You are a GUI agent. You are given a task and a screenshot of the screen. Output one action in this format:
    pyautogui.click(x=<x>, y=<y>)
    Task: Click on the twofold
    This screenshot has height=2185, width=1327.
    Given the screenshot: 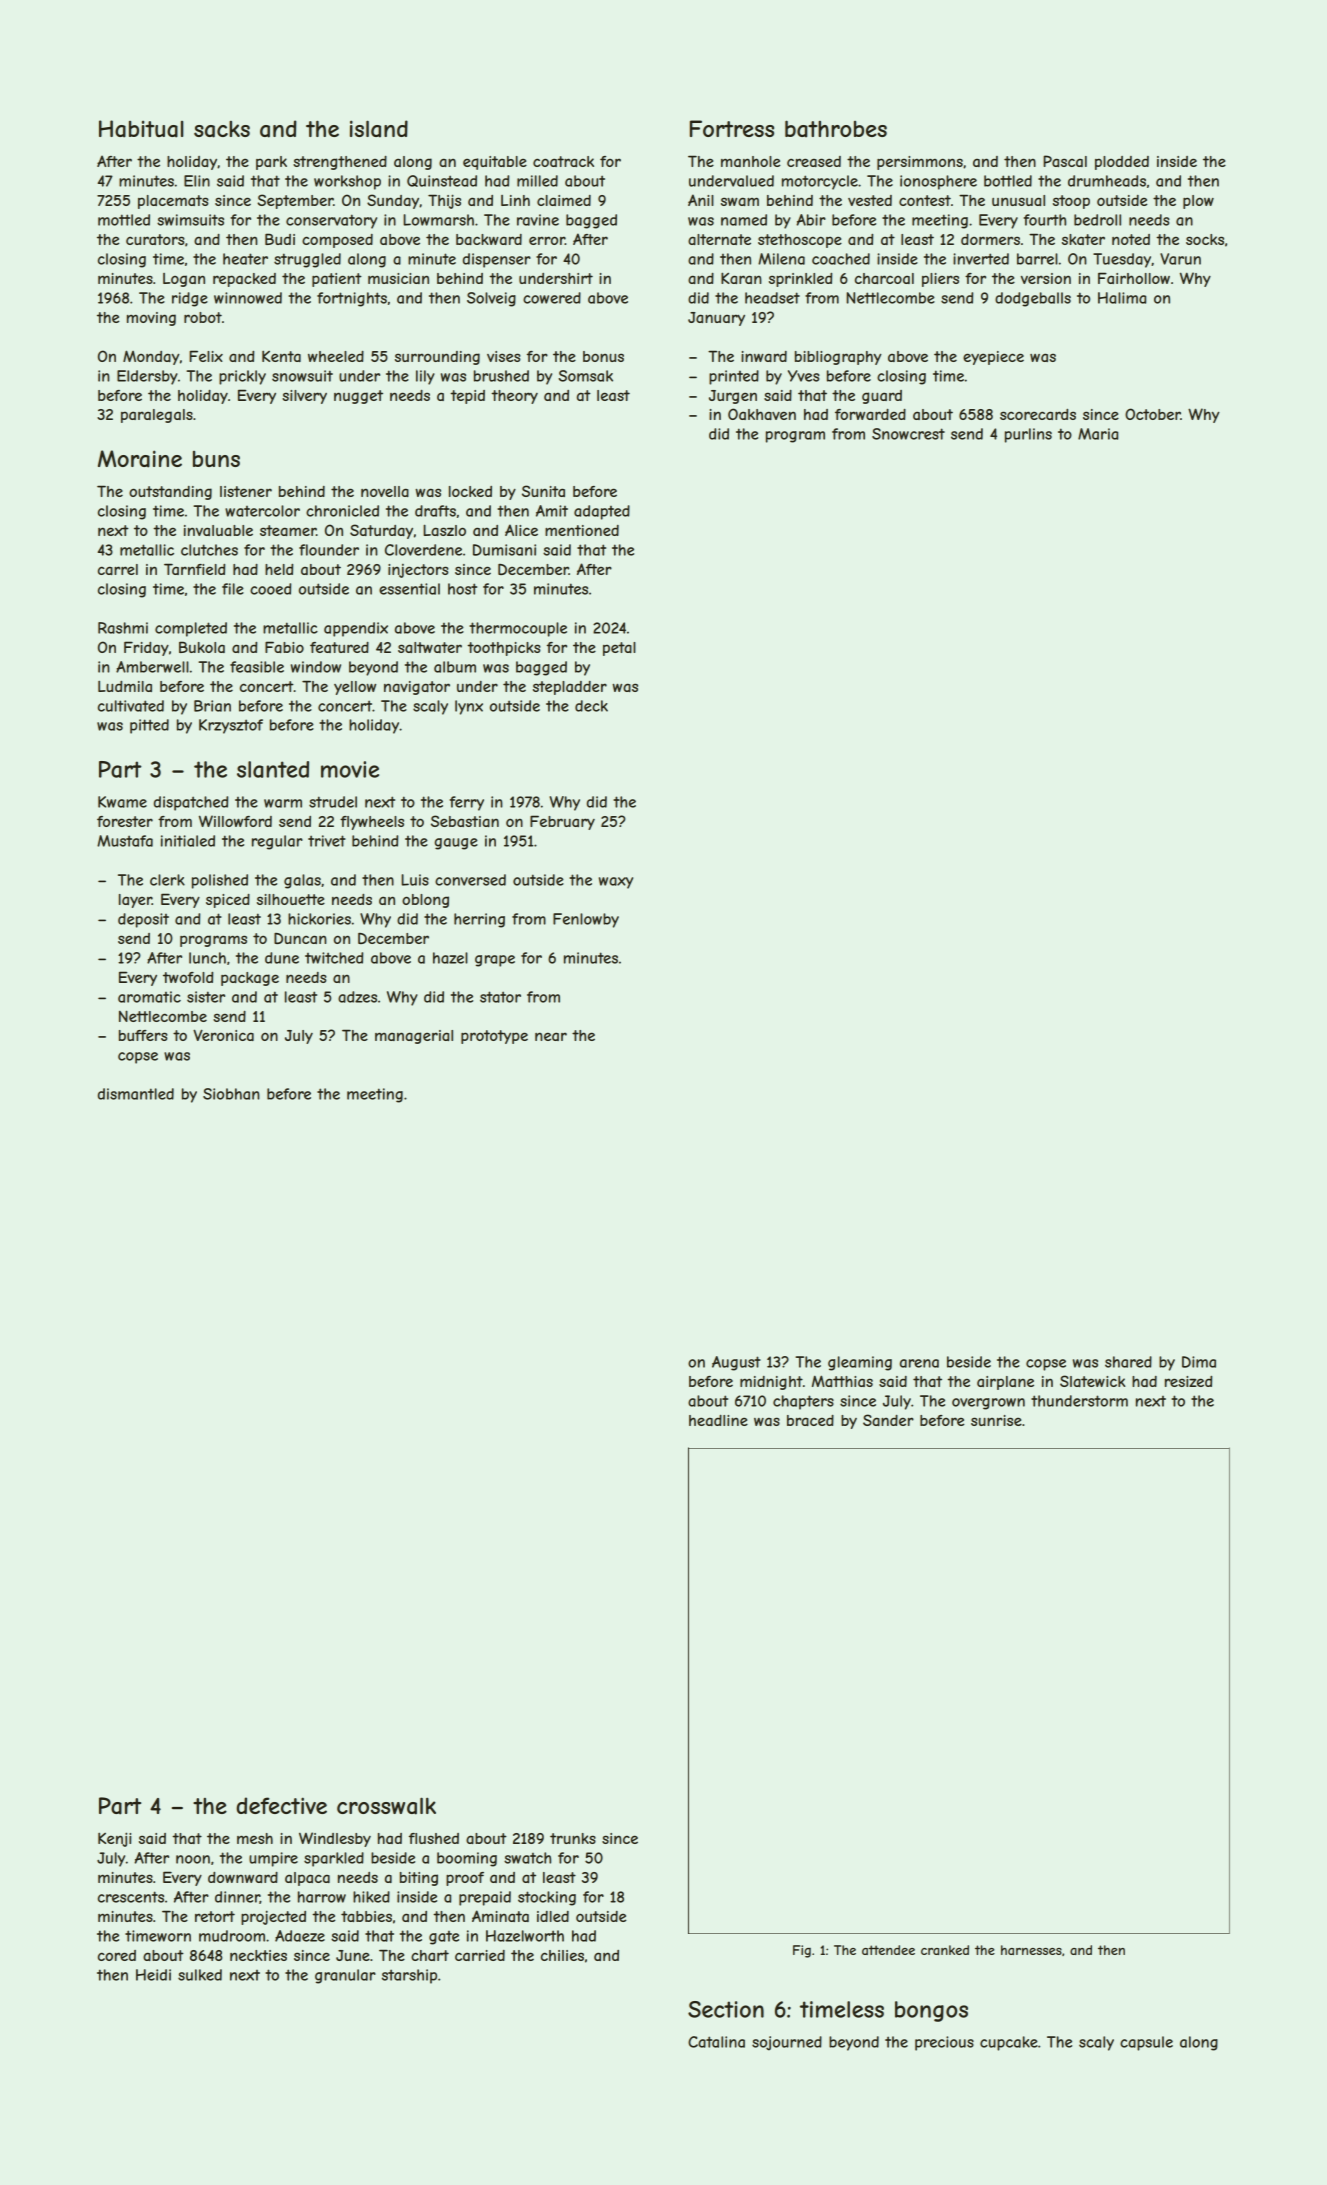 What is the action you would take?
    pyautogui.click(x=188, y=977)
